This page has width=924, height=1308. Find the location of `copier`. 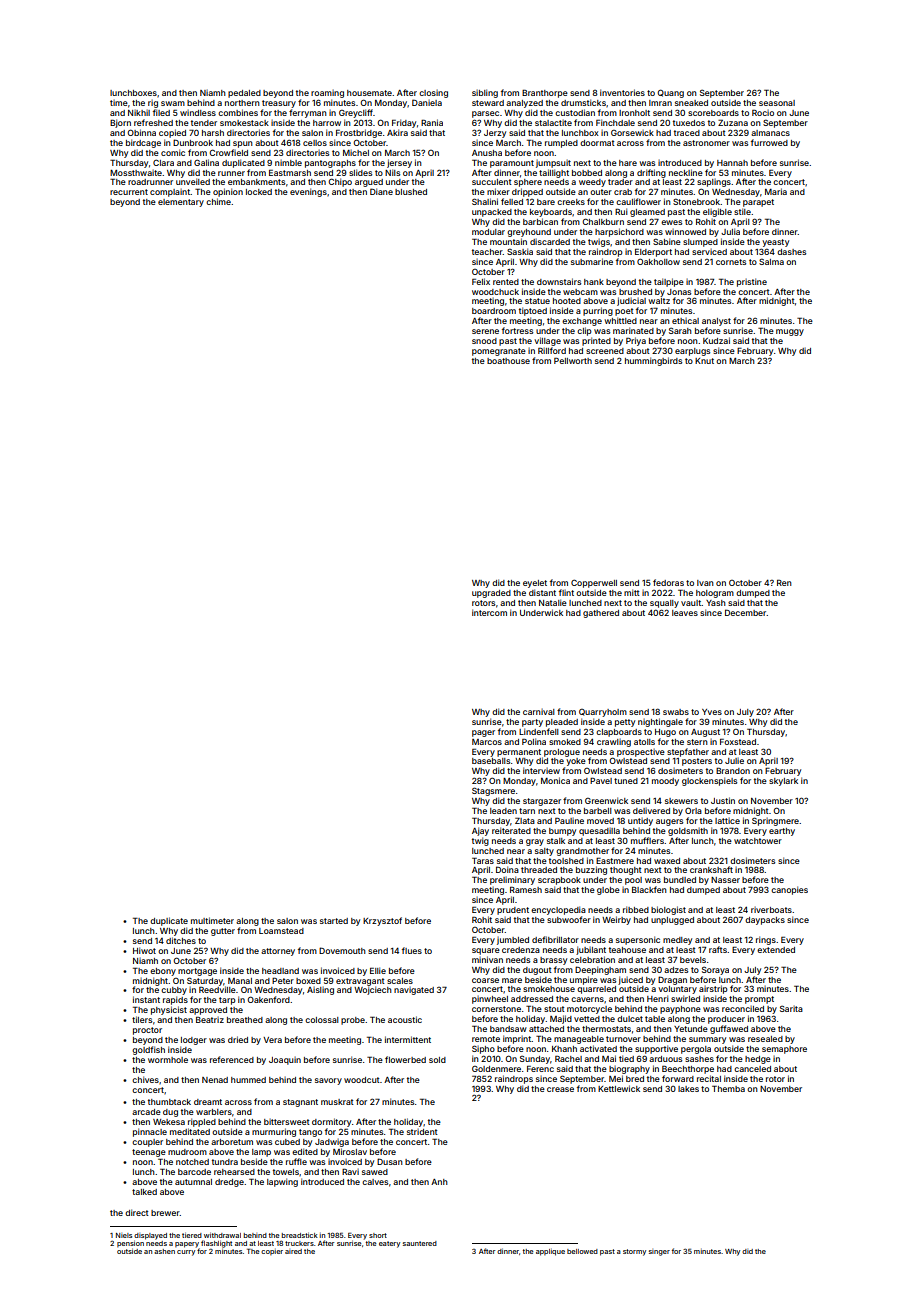

copier is located at coordinates (272, 1252).
